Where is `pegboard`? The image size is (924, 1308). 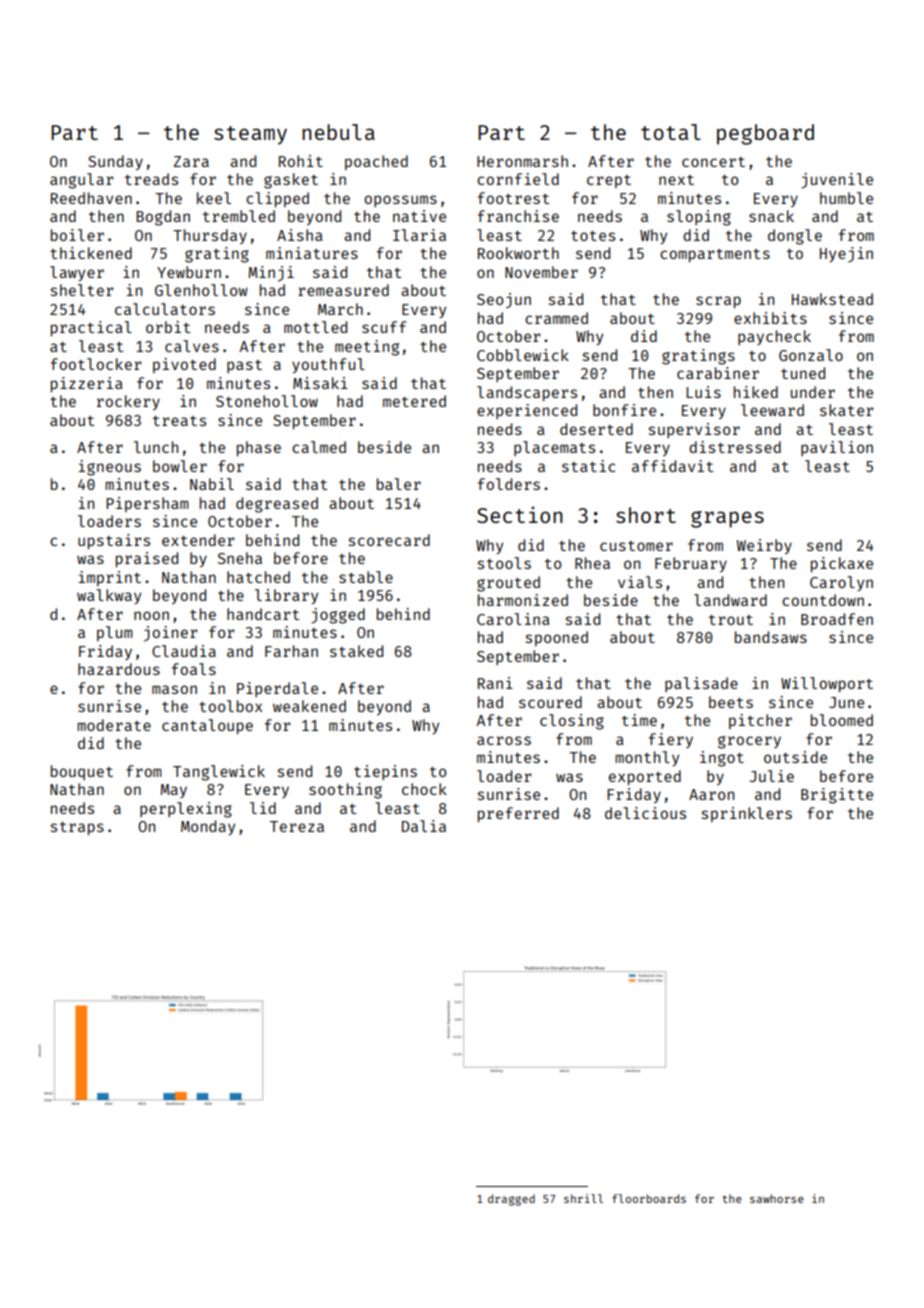 pegboard is located at coordinates (765, 134).
